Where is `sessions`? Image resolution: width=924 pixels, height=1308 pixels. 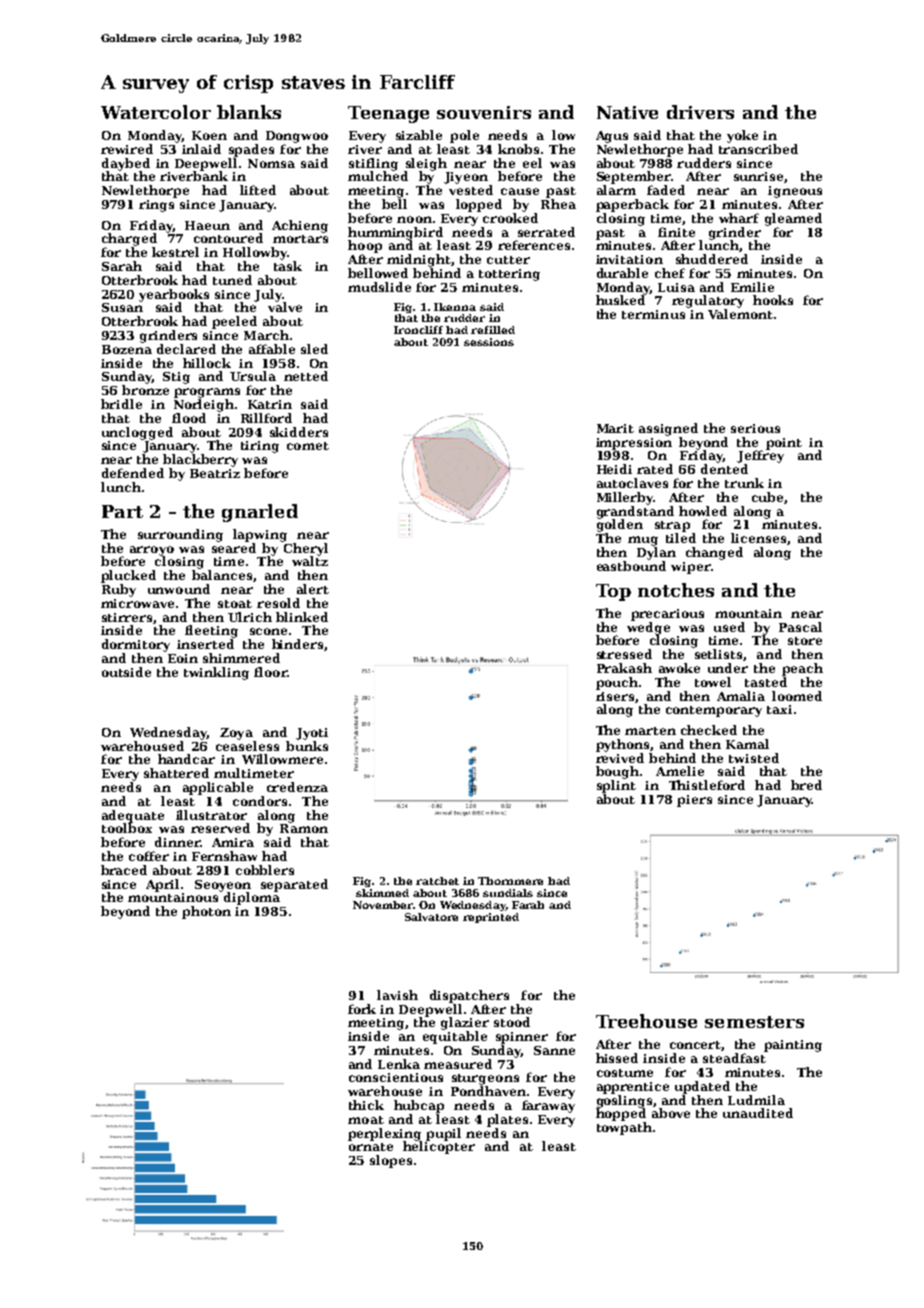 sessions is located at coordinates (489, 342).
